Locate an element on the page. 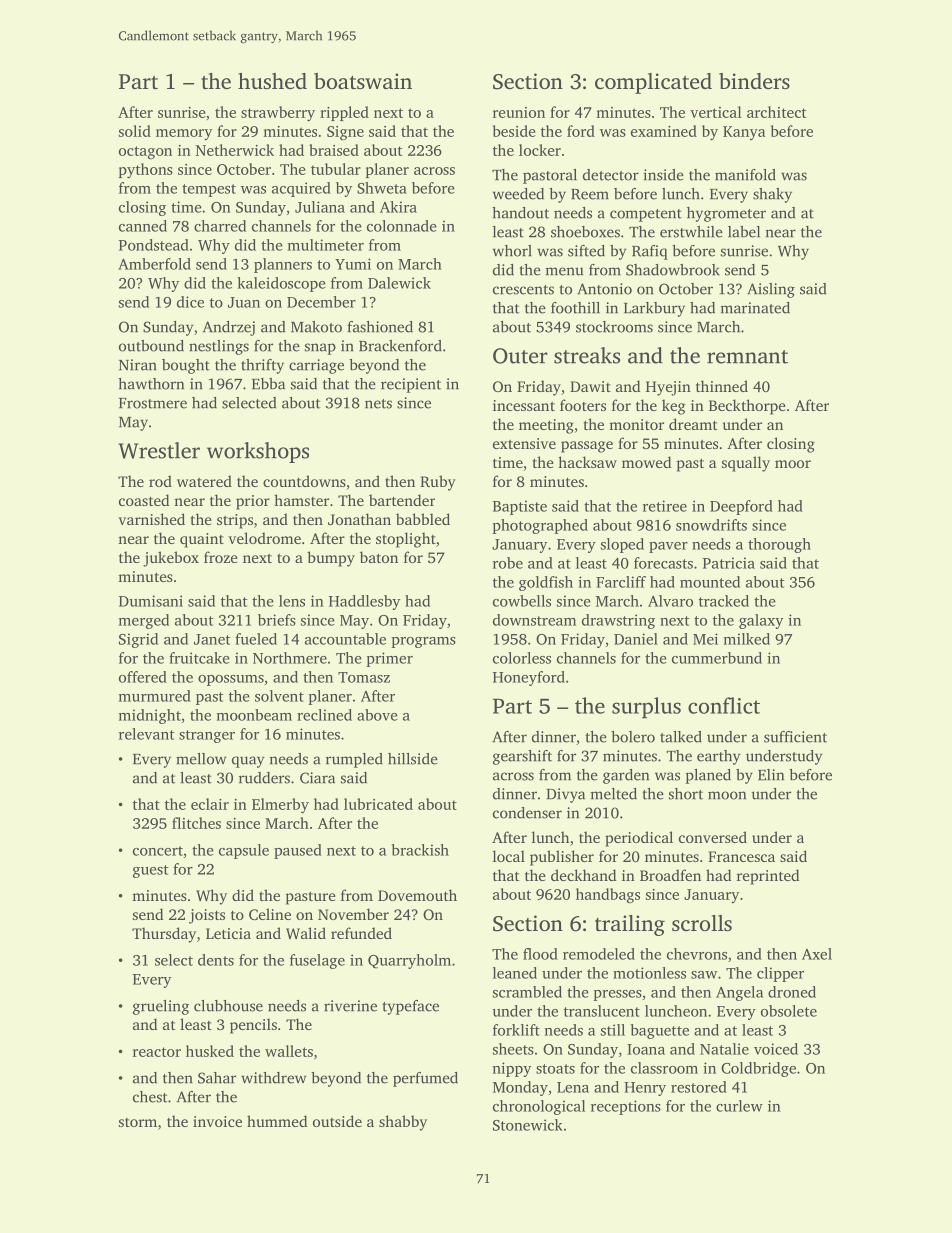 The height and width of the page is (1233, 952). moor is located at coordinates (793, 464).
